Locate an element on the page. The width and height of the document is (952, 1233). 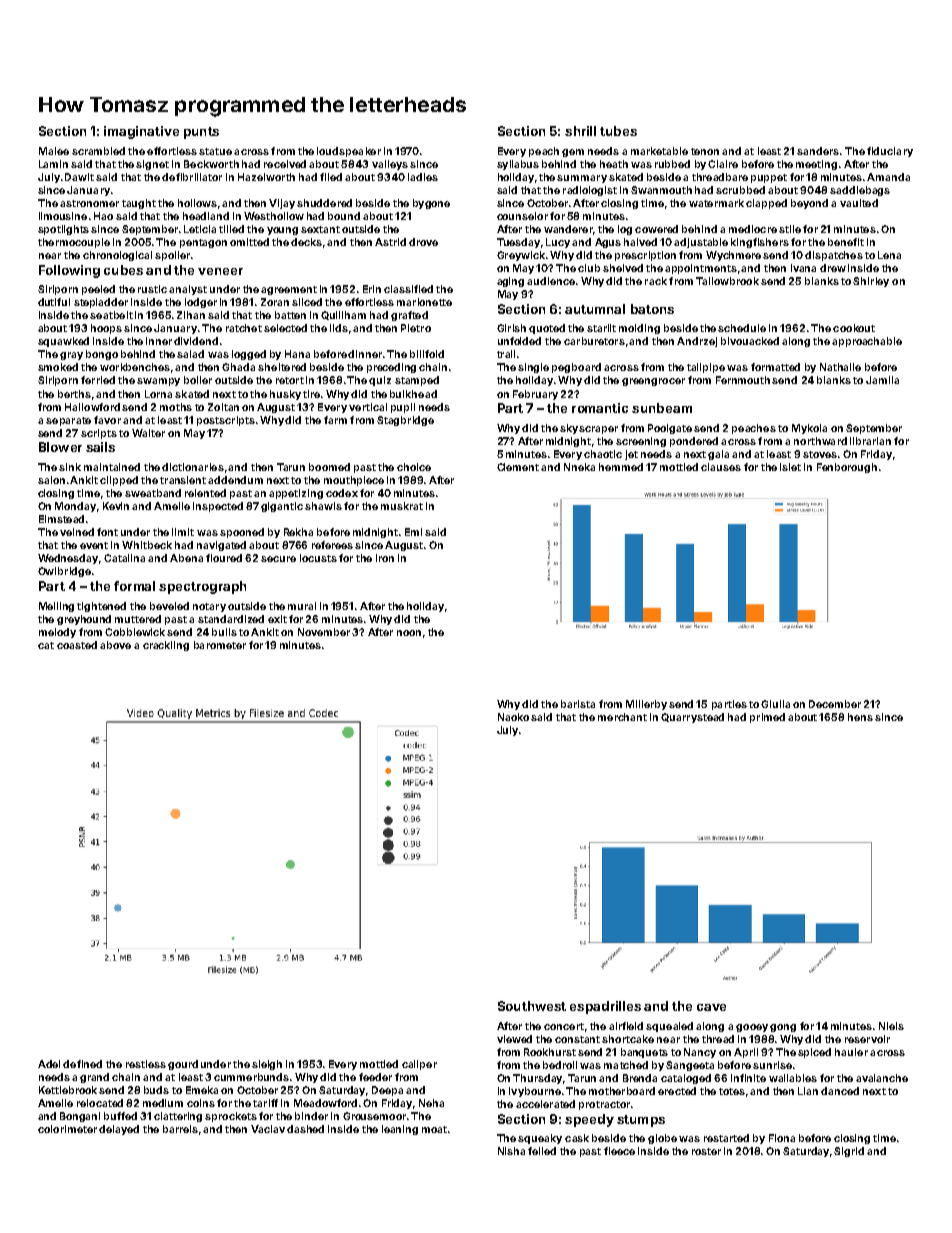
feeder is located at coordinates (375, 1077).
